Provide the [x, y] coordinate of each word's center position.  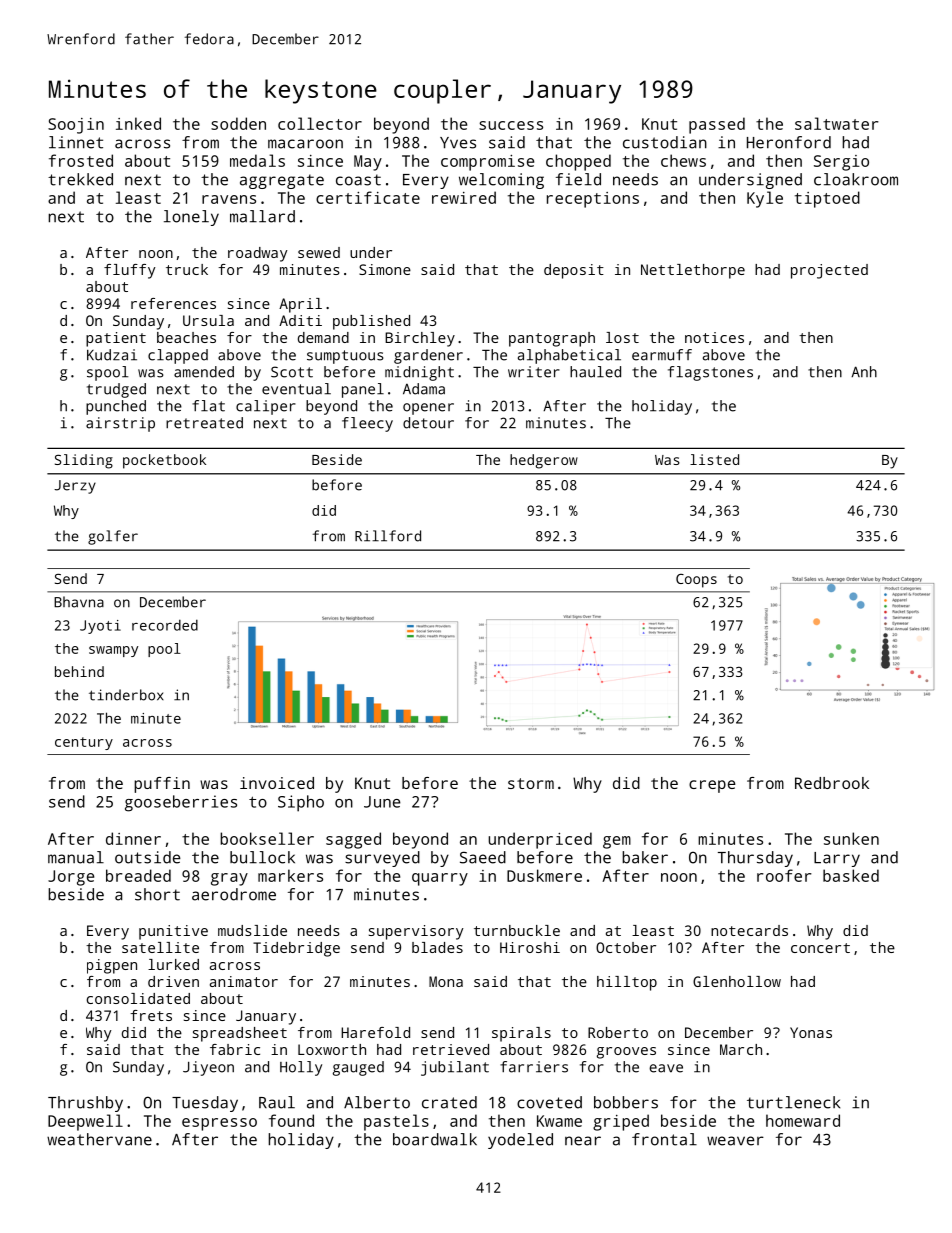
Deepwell [85, 1122]
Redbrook [832, 783]
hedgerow [544, 461]
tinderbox [126, 695]
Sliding [84, 461]
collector [320, 123]
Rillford [388, 536]
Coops [696, 581]
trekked [80, 179]
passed [717, 125]
